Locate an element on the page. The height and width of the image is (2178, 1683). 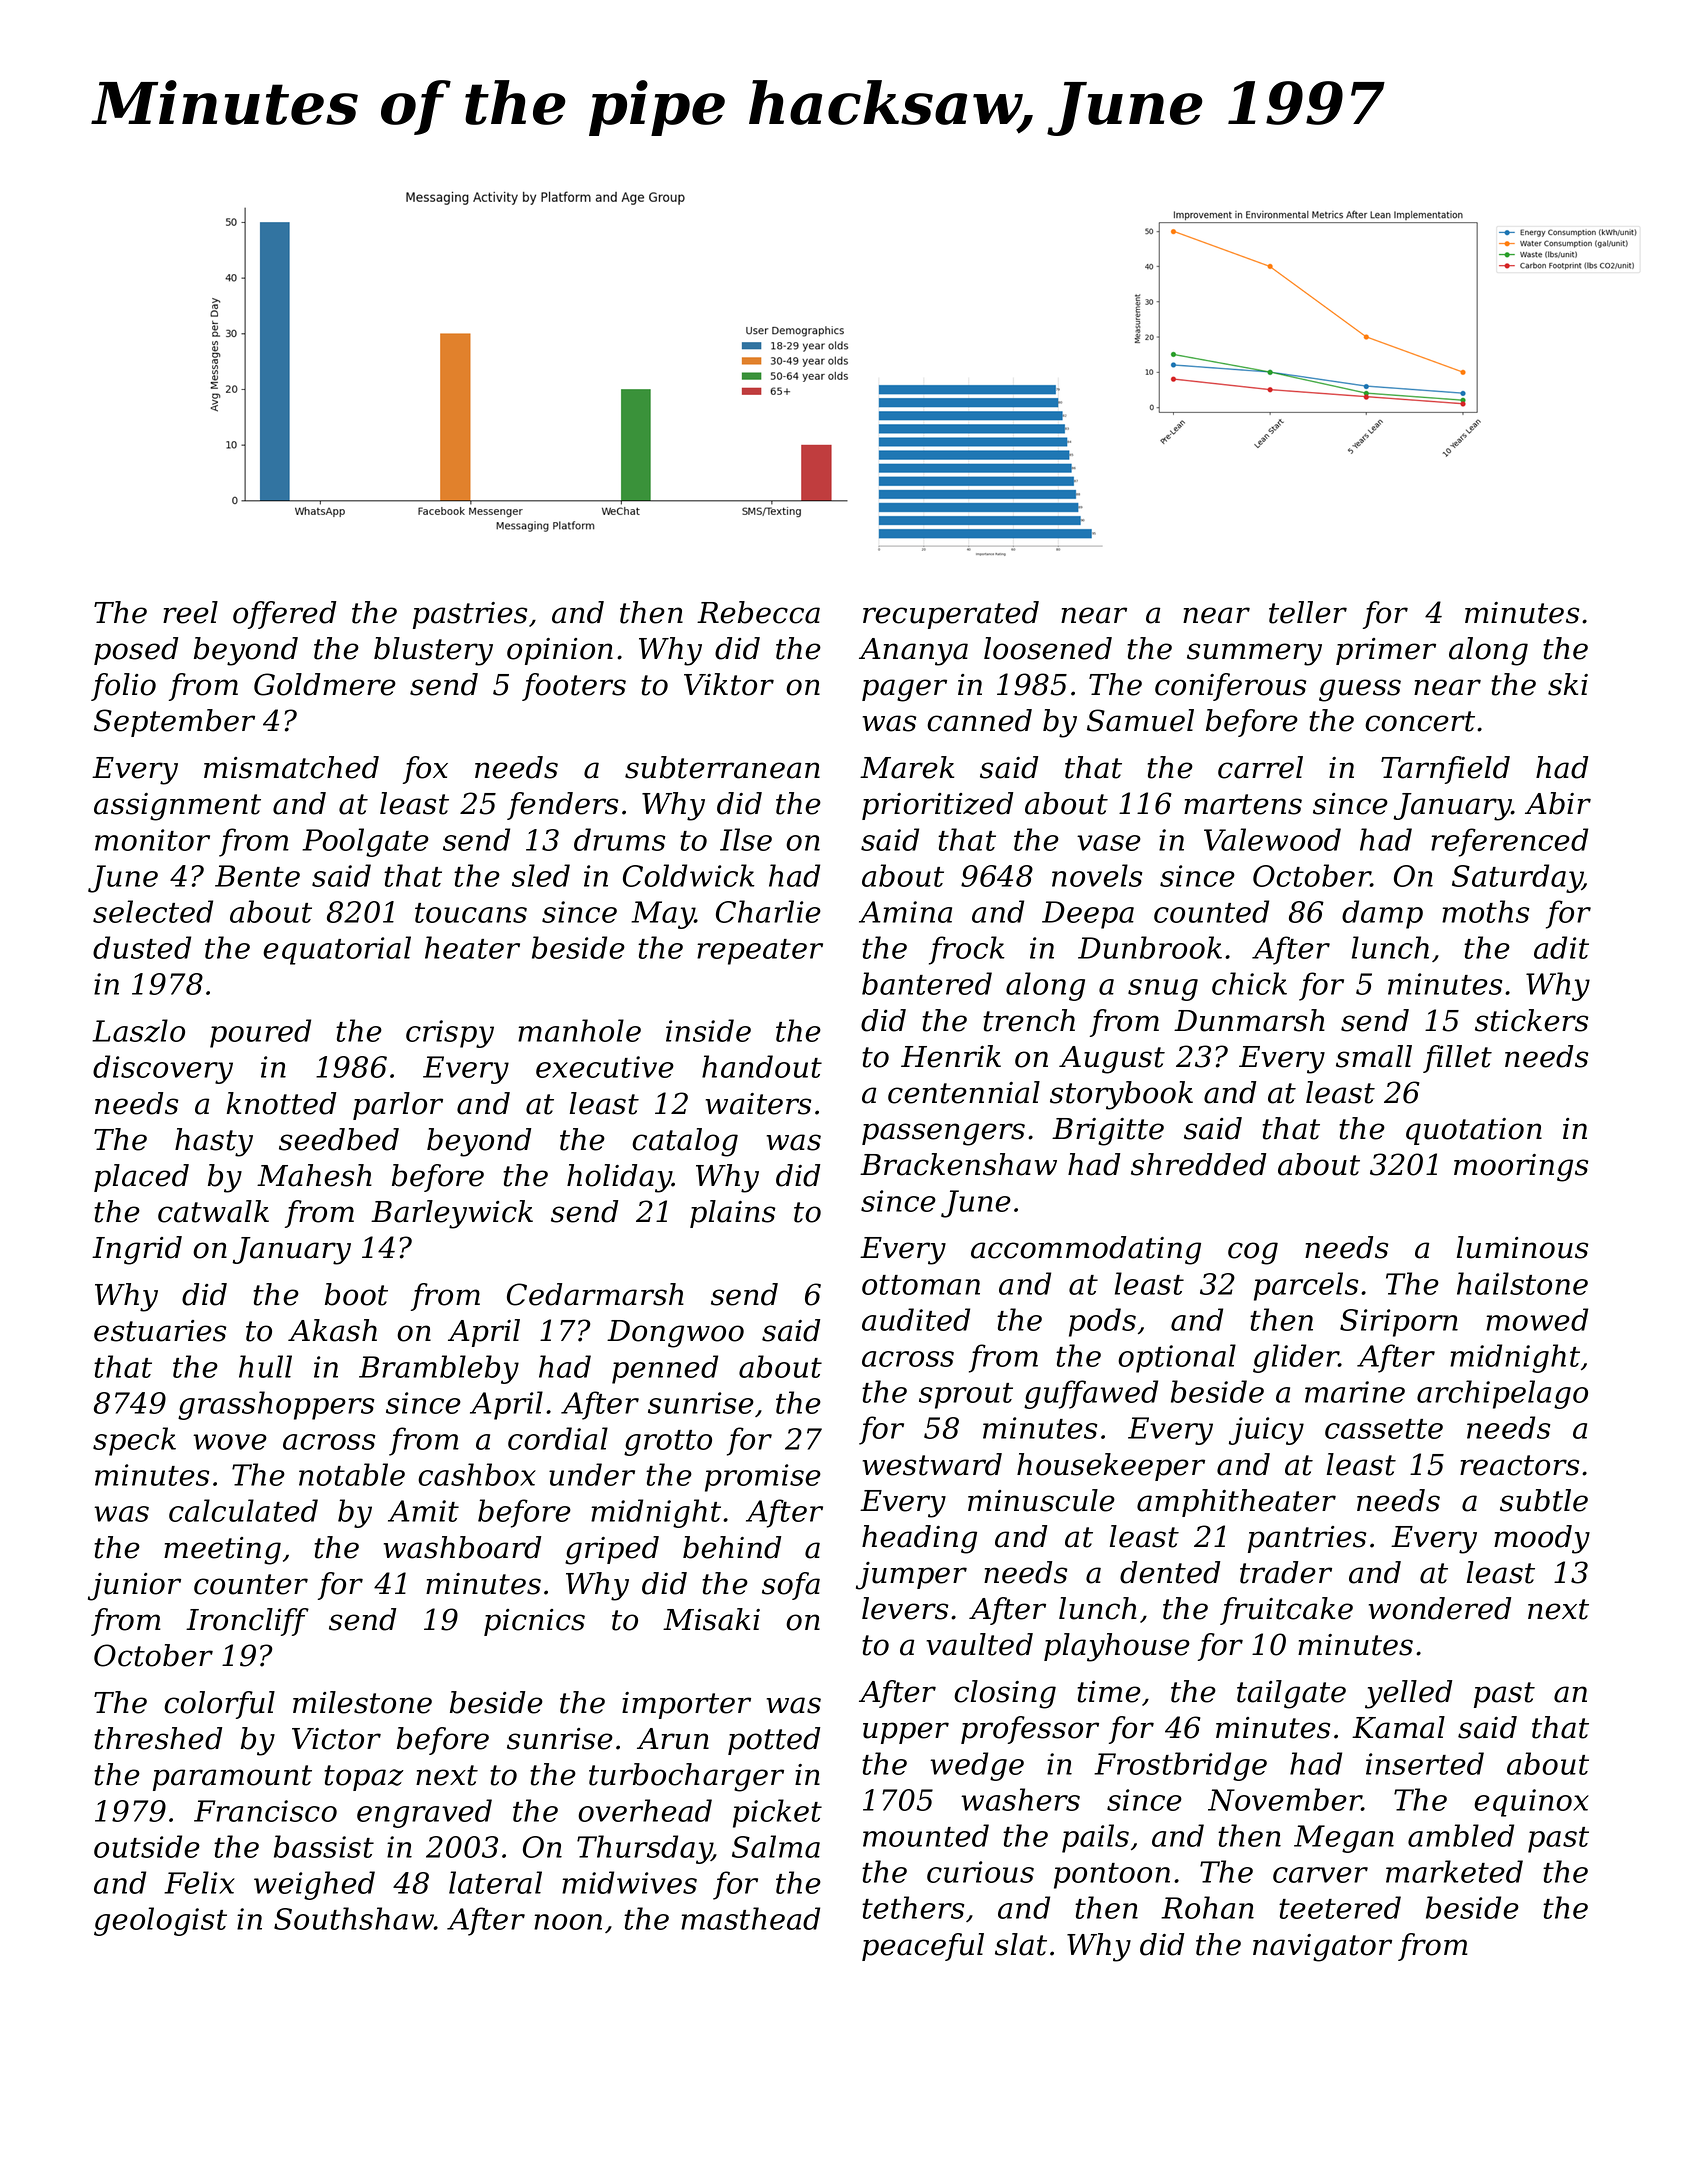
Dongwoo is located at coordinates (675, 1334).
